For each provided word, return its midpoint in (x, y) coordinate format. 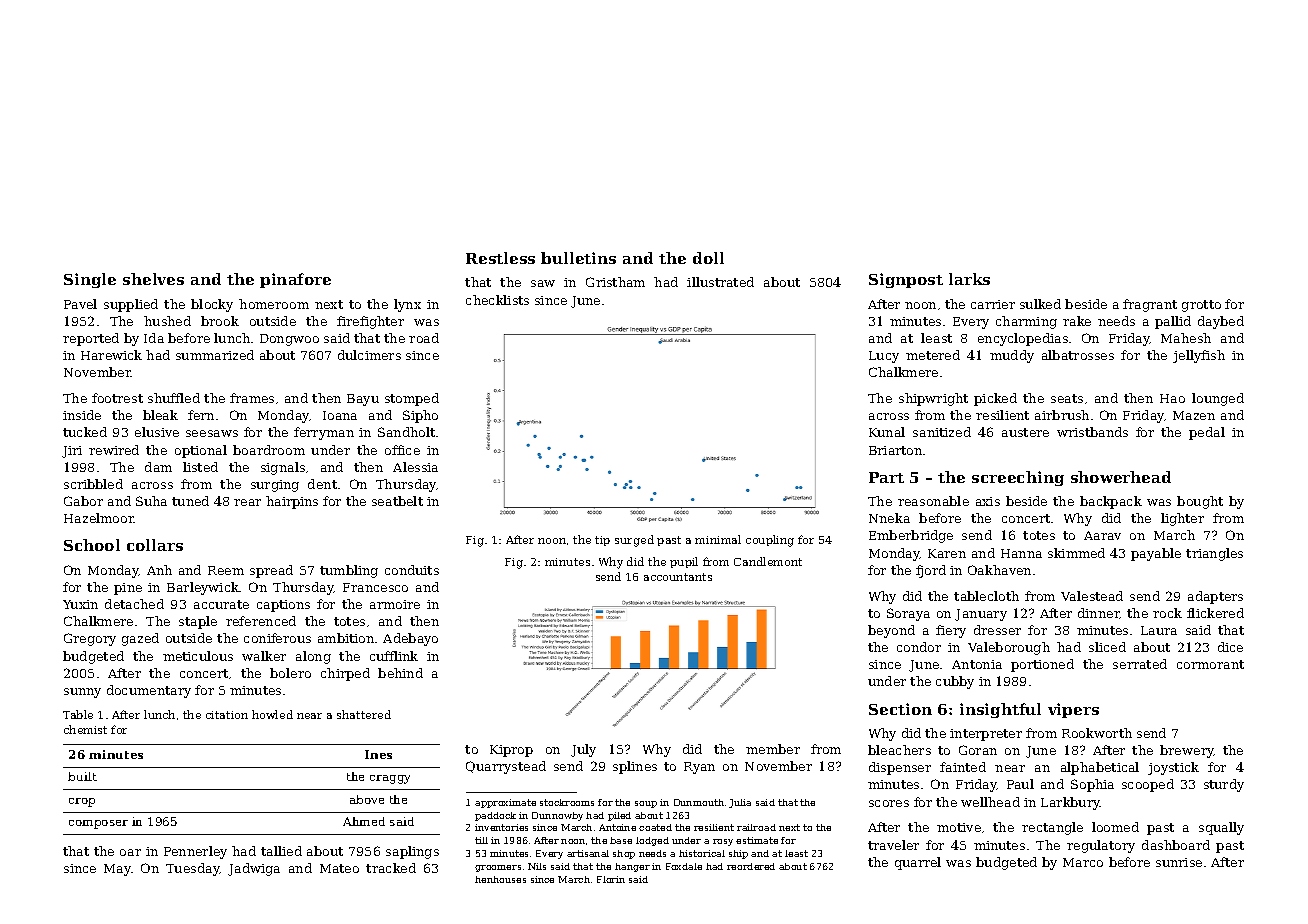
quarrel (918, 863)
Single (90, 280)
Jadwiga (254, 869)
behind (400, 673)
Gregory (90, 639)
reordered (751, 866)
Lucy (884, 357)
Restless (500, 258)
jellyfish (1199, 356)
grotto (1201, 306)
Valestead (1092, 596)
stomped (412, 399)
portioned (1042, 665)
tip (602, 541)
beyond (891, 631)
